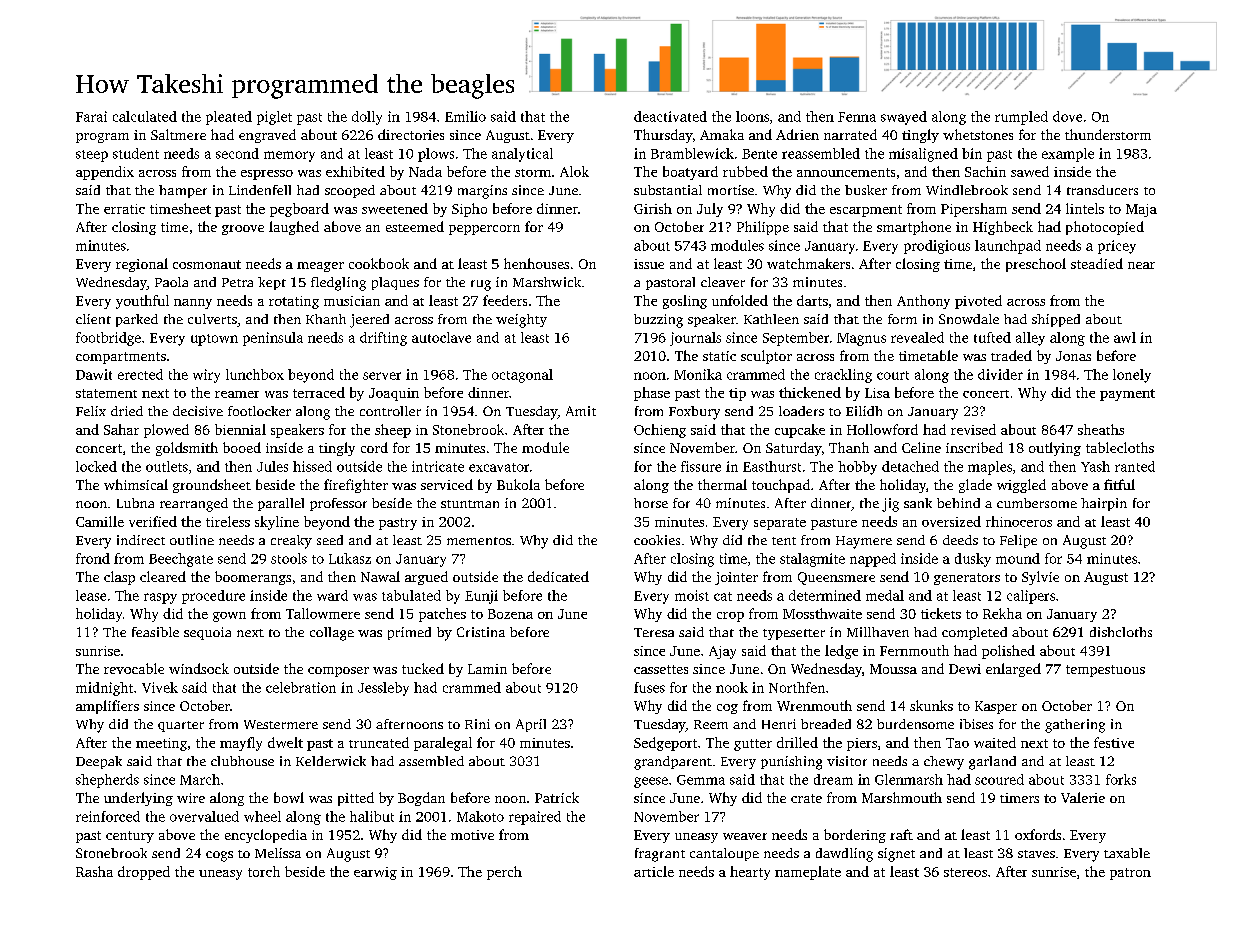 Image resolution: width=1233 pixels, height=952 pixels. I want to click on deactivated, so click(670, 116).
